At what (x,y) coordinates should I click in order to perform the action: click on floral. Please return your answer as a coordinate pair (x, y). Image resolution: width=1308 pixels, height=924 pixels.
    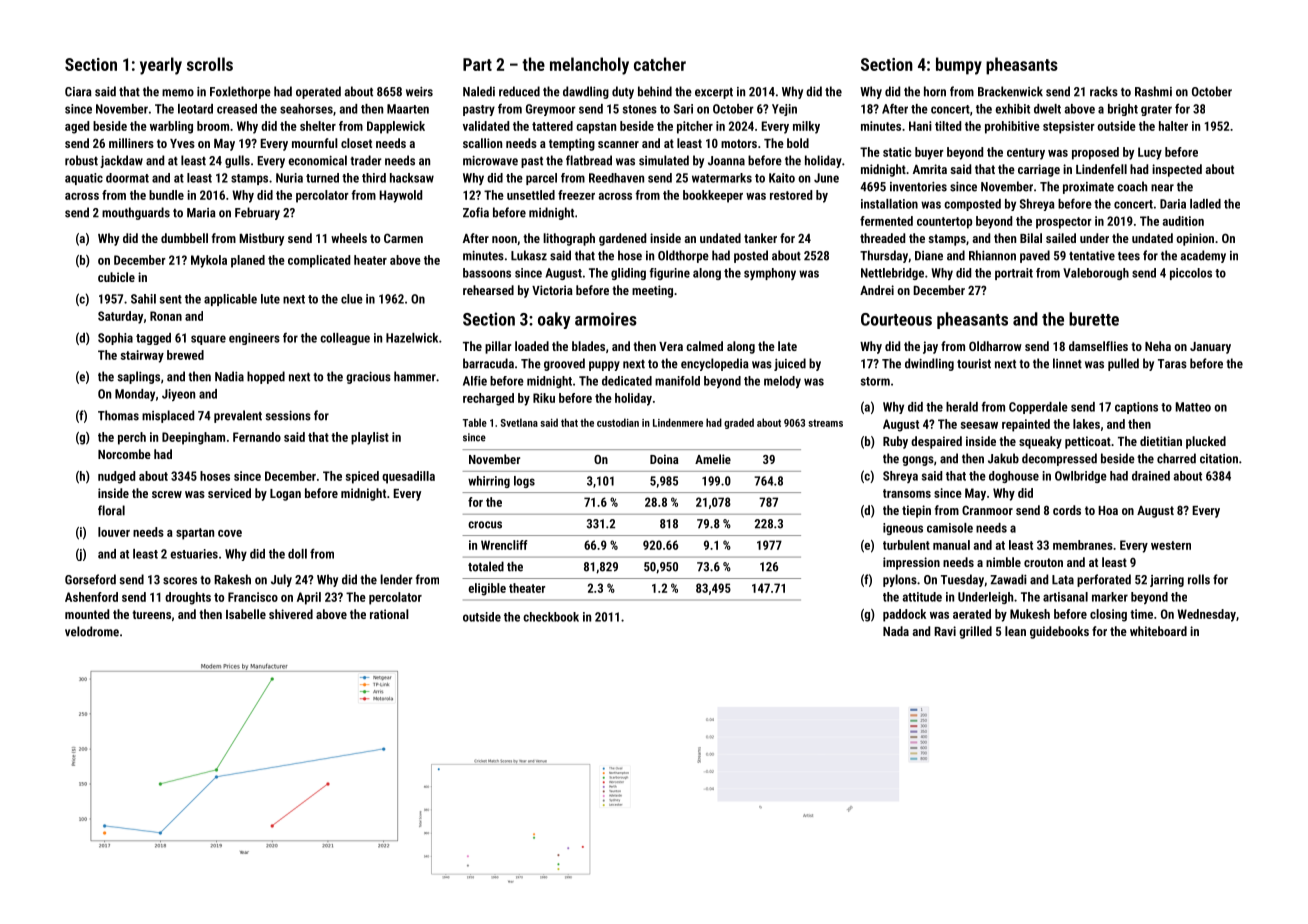
    Looking at the image, I should click on (111, 510).
